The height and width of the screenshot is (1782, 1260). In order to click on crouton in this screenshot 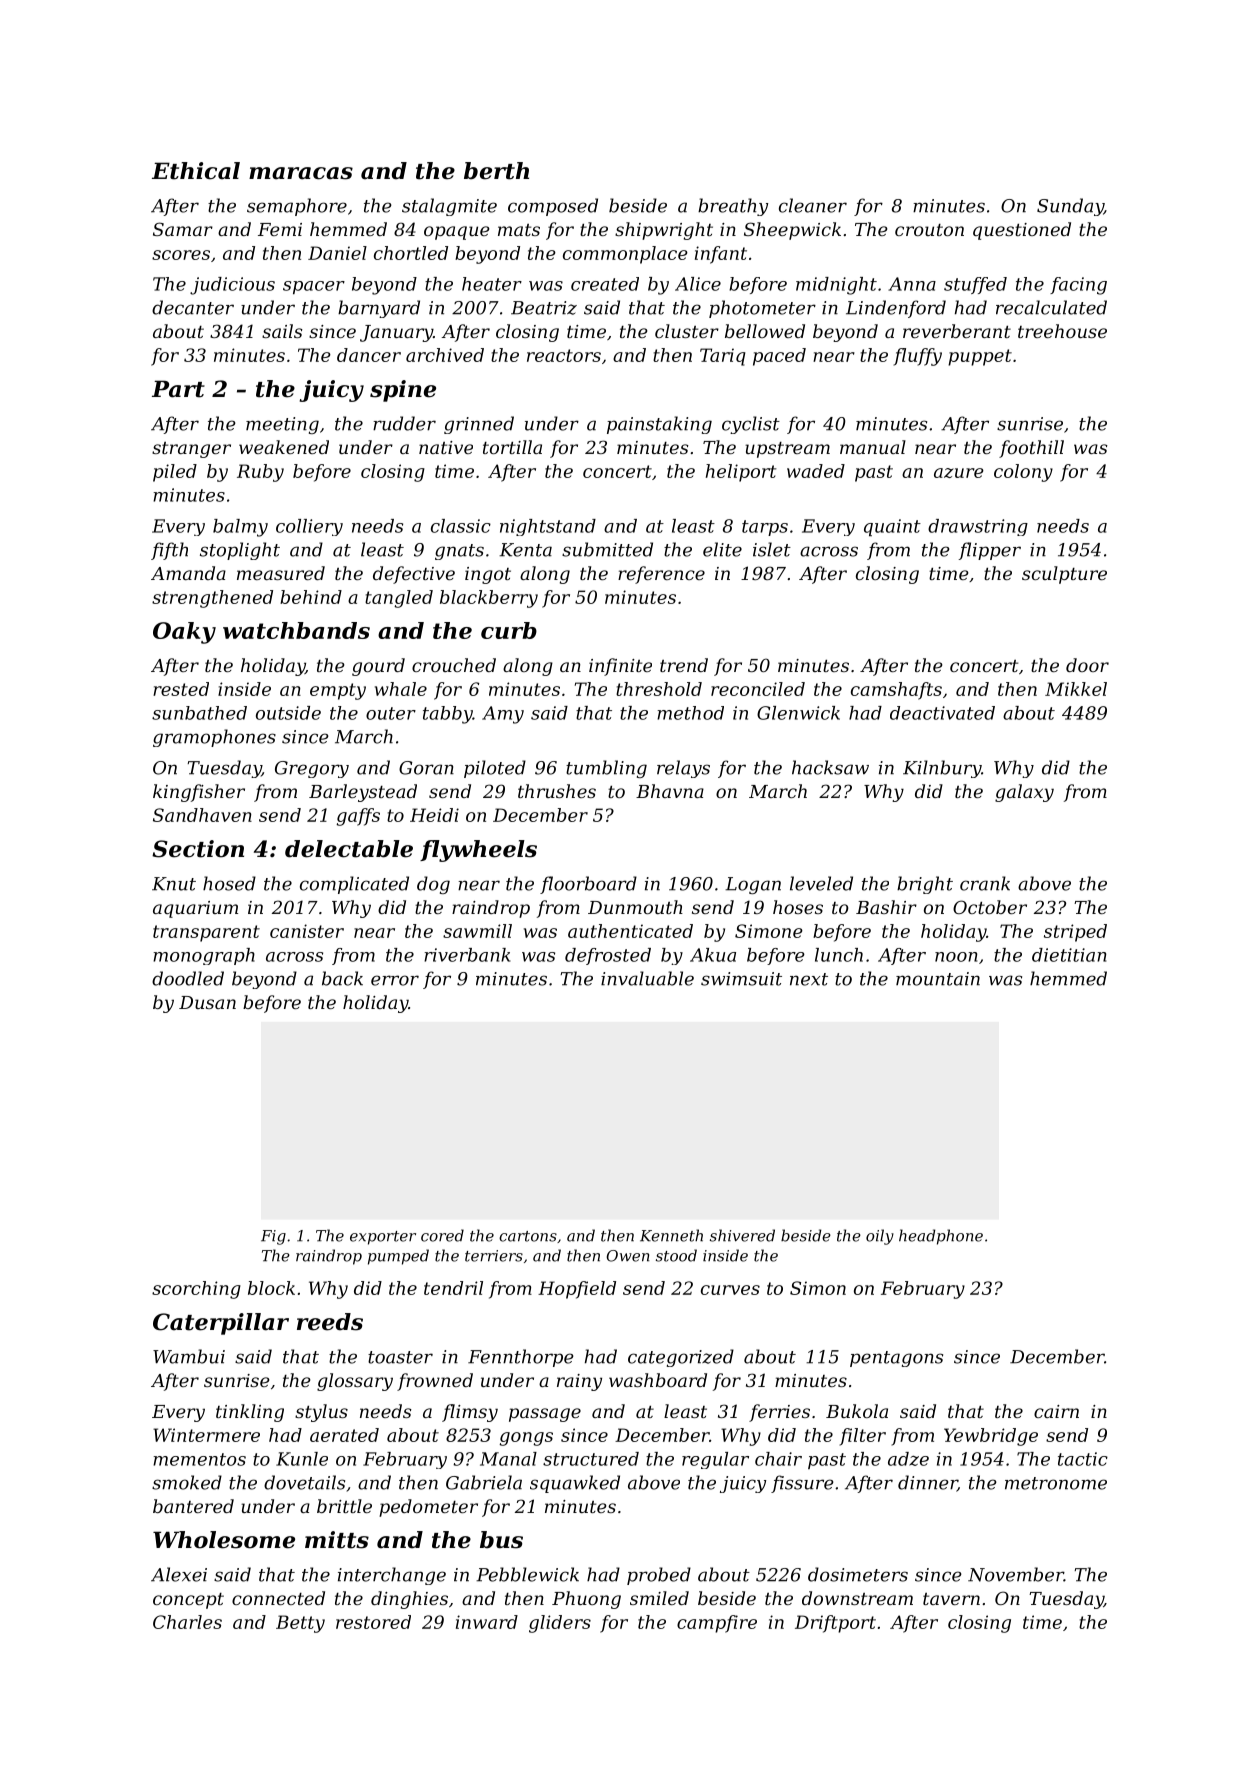, I will do `click(929, 230)`.
